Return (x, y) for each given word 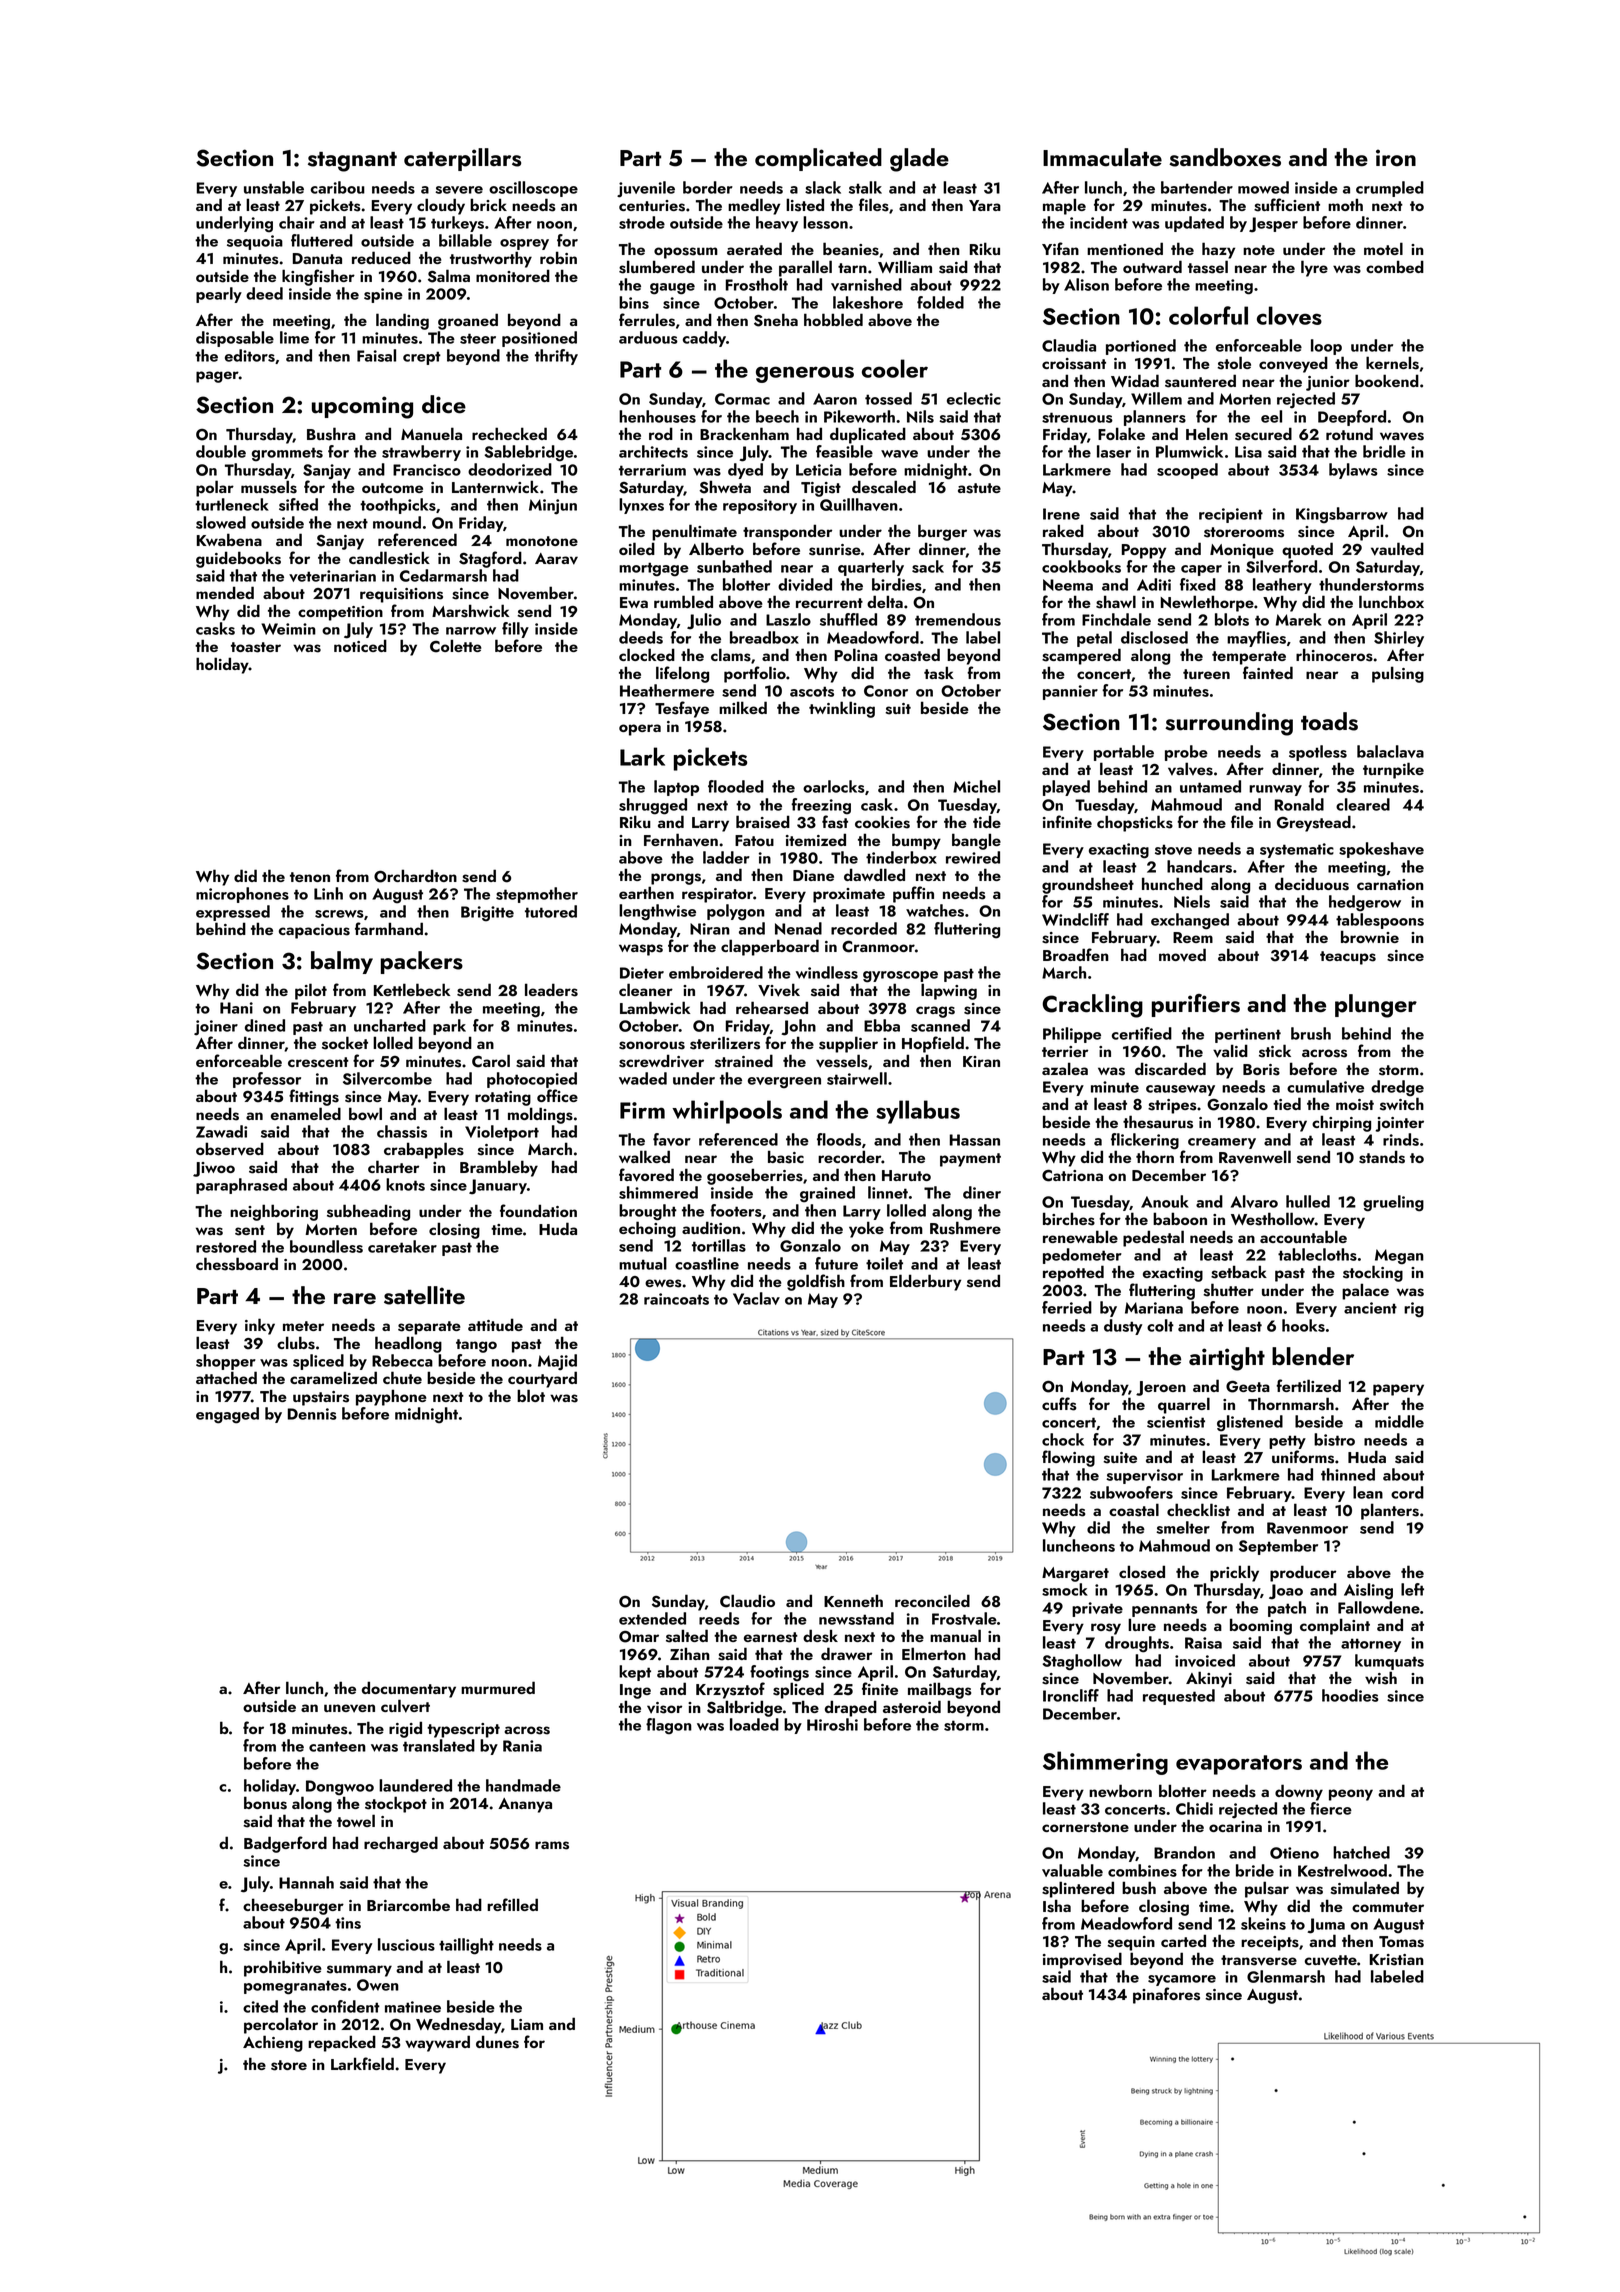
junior (1328, 383)
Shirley (1399, 639)
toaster (256, 647)
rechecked (509, 433)
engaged (227, 1415)
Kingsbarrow (1342, 515)
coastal (1134, 1510)
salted (687, 1636)
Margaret (1075, 1574)
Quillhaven (859, 504)
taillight (466, 1946)
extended (652, 1618)
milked (743, 707)
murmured (498, 1687)
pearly (219, 295)
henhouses (657, 416)
